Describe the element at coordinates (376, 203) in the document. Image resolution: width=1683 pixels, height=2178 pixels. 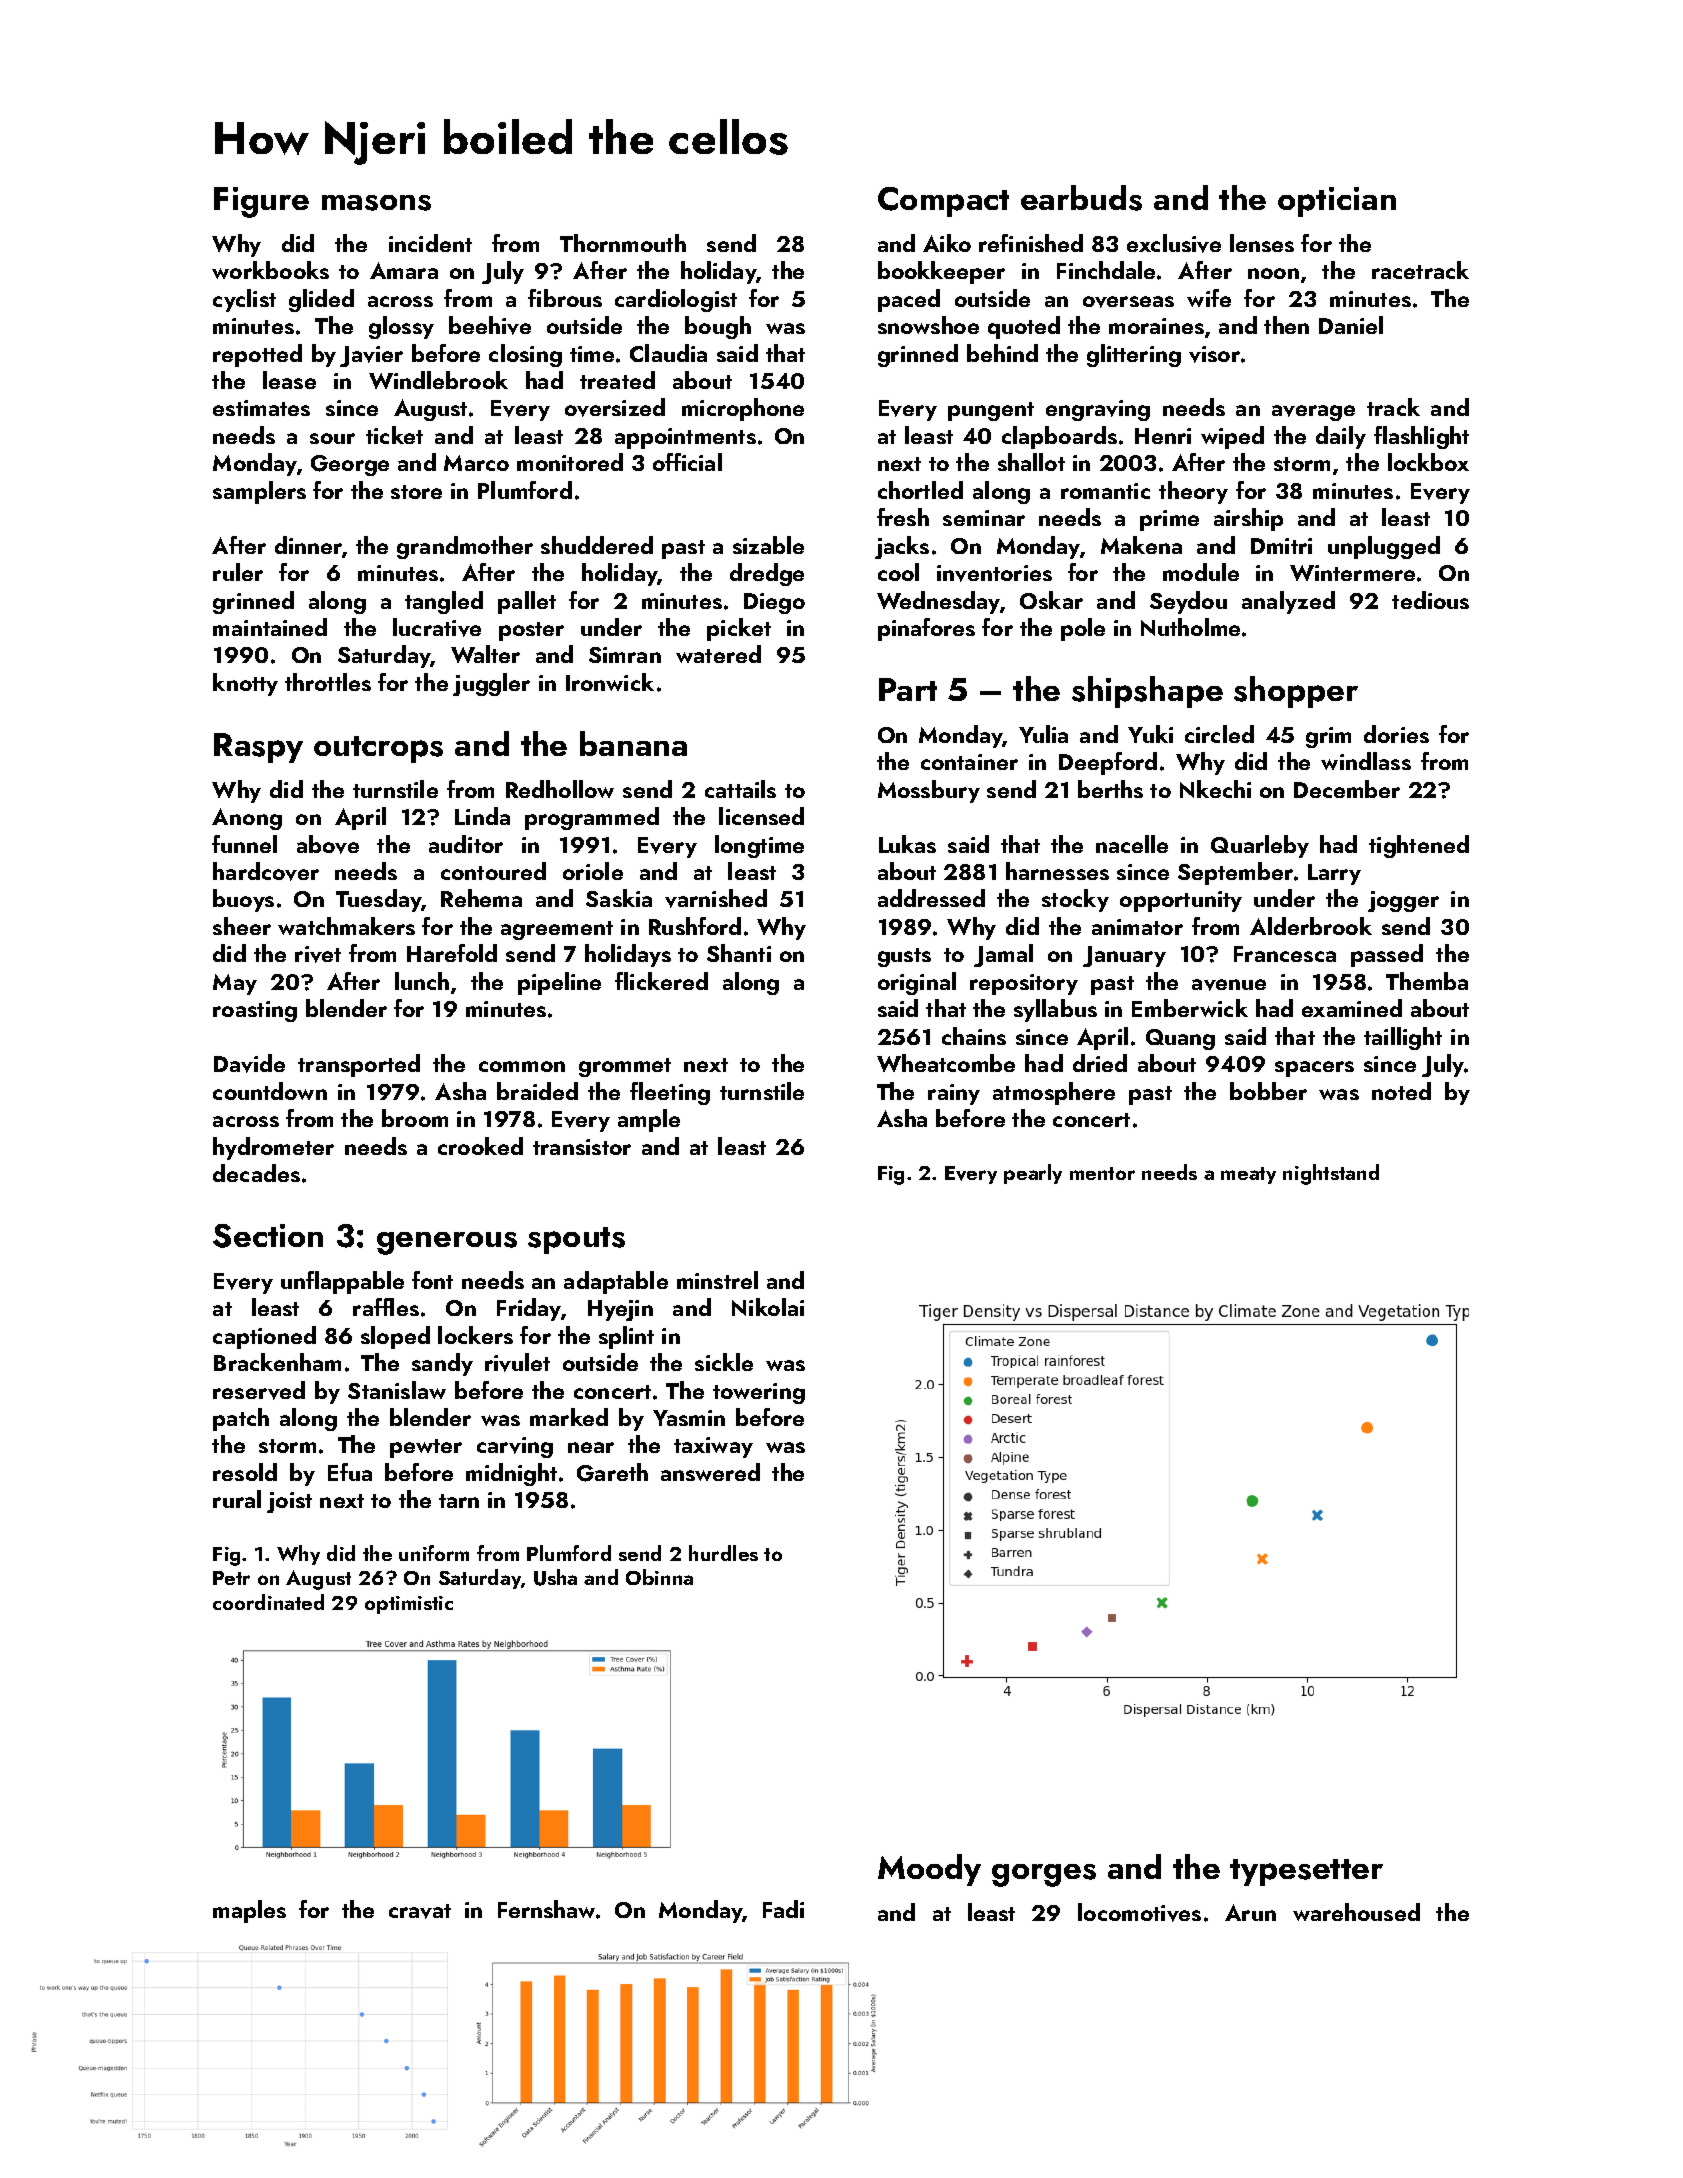
I see `masons` at that location.
